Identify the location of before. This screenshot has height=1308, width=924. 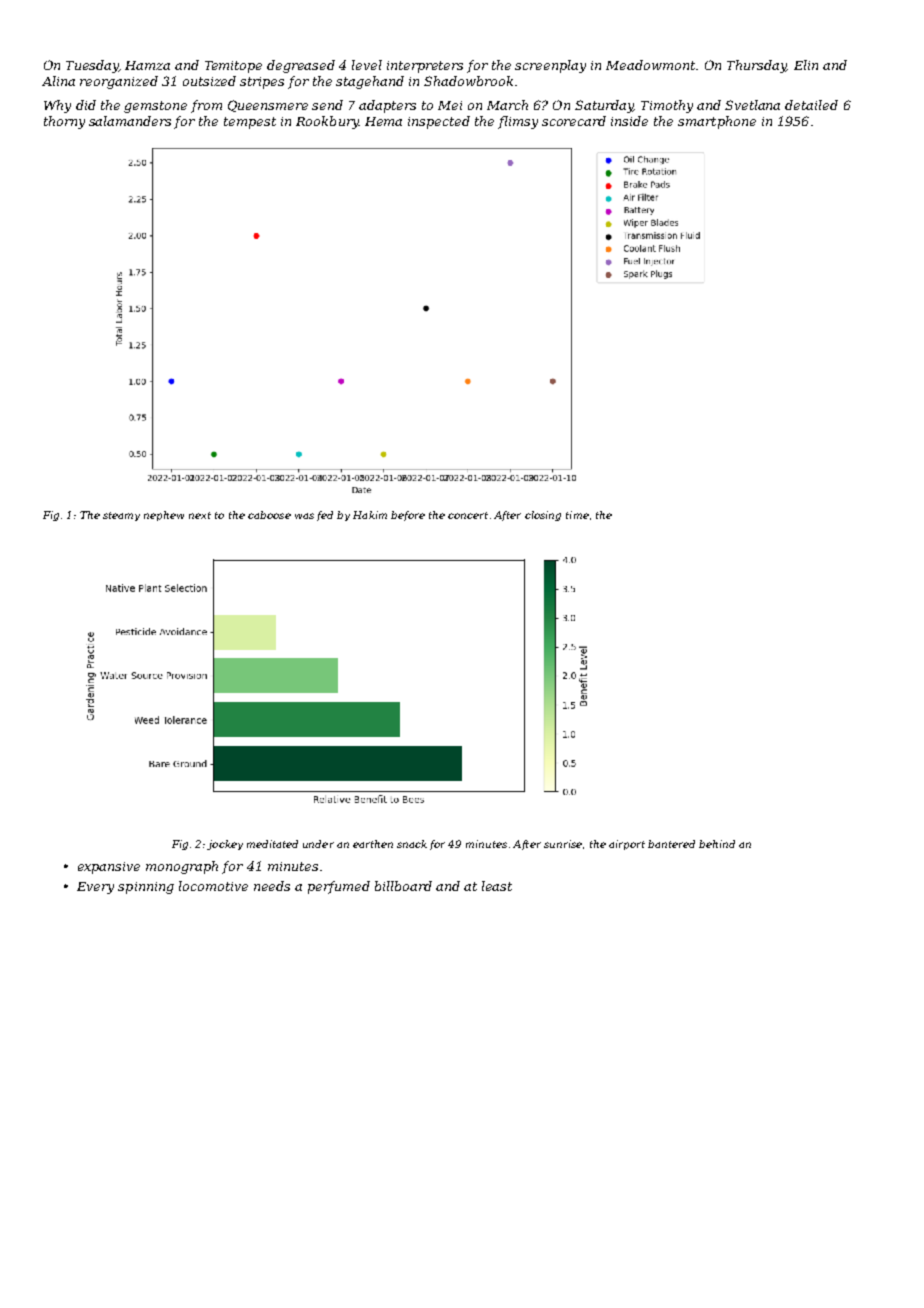
(408, 516).
